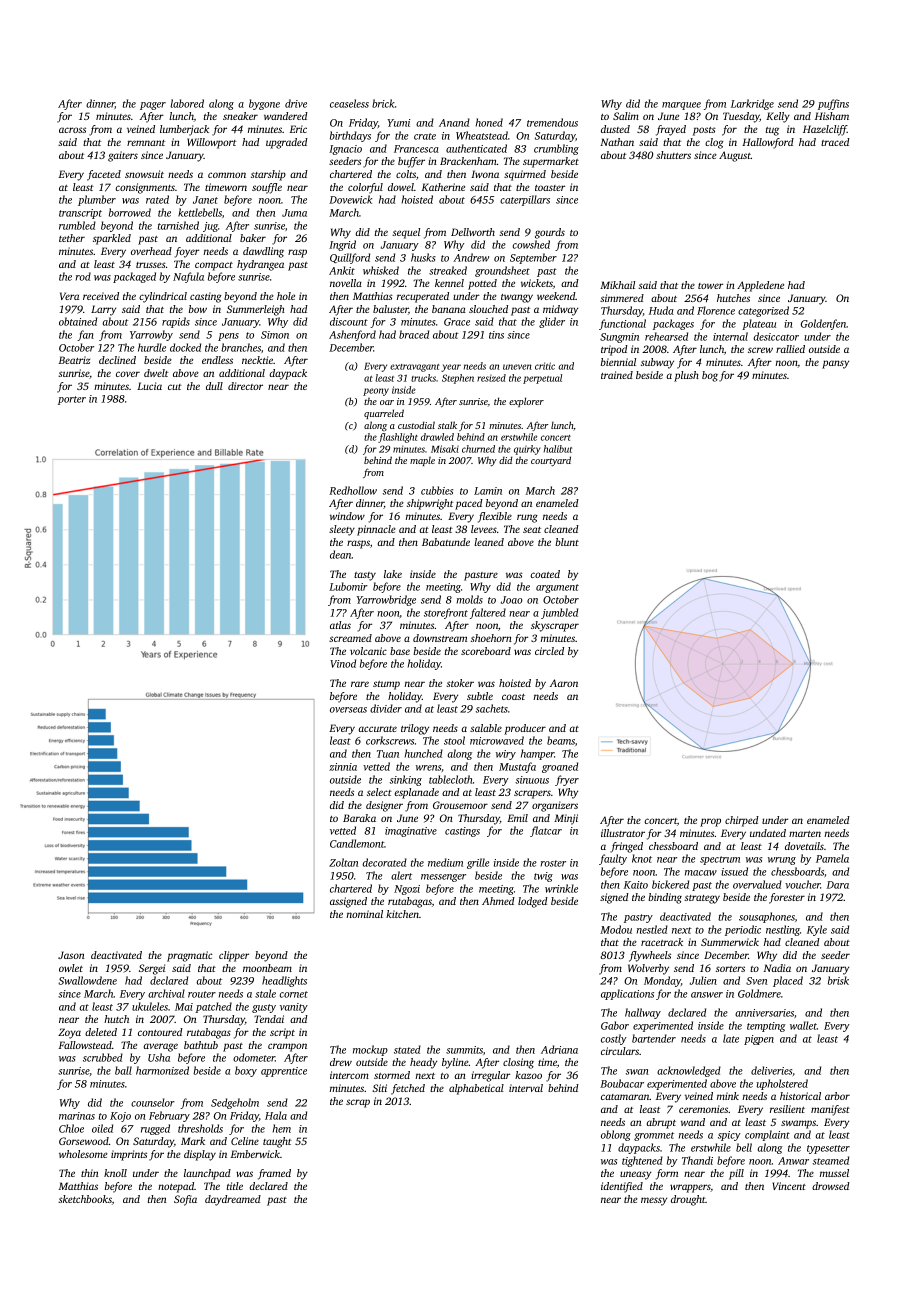 The image size is (908, 1316). Describe the element at coordinates (340, 625) in the document. I see `atlas` at that location.
